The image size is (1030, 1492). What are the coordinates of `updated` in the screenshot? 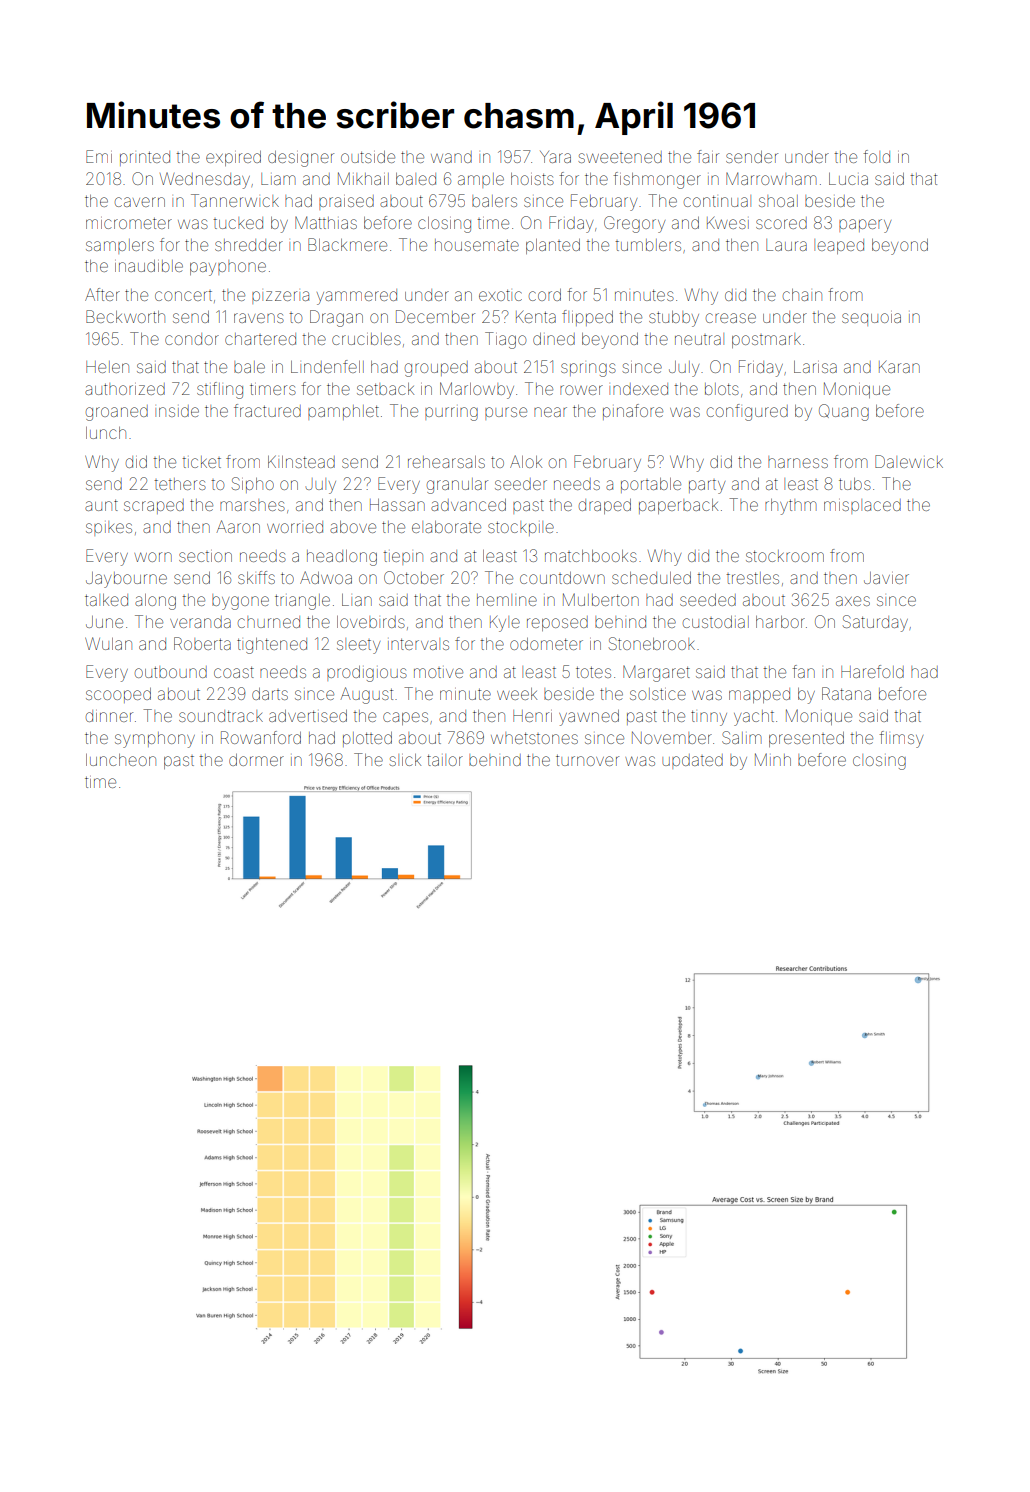 It's located at (692, 761).
